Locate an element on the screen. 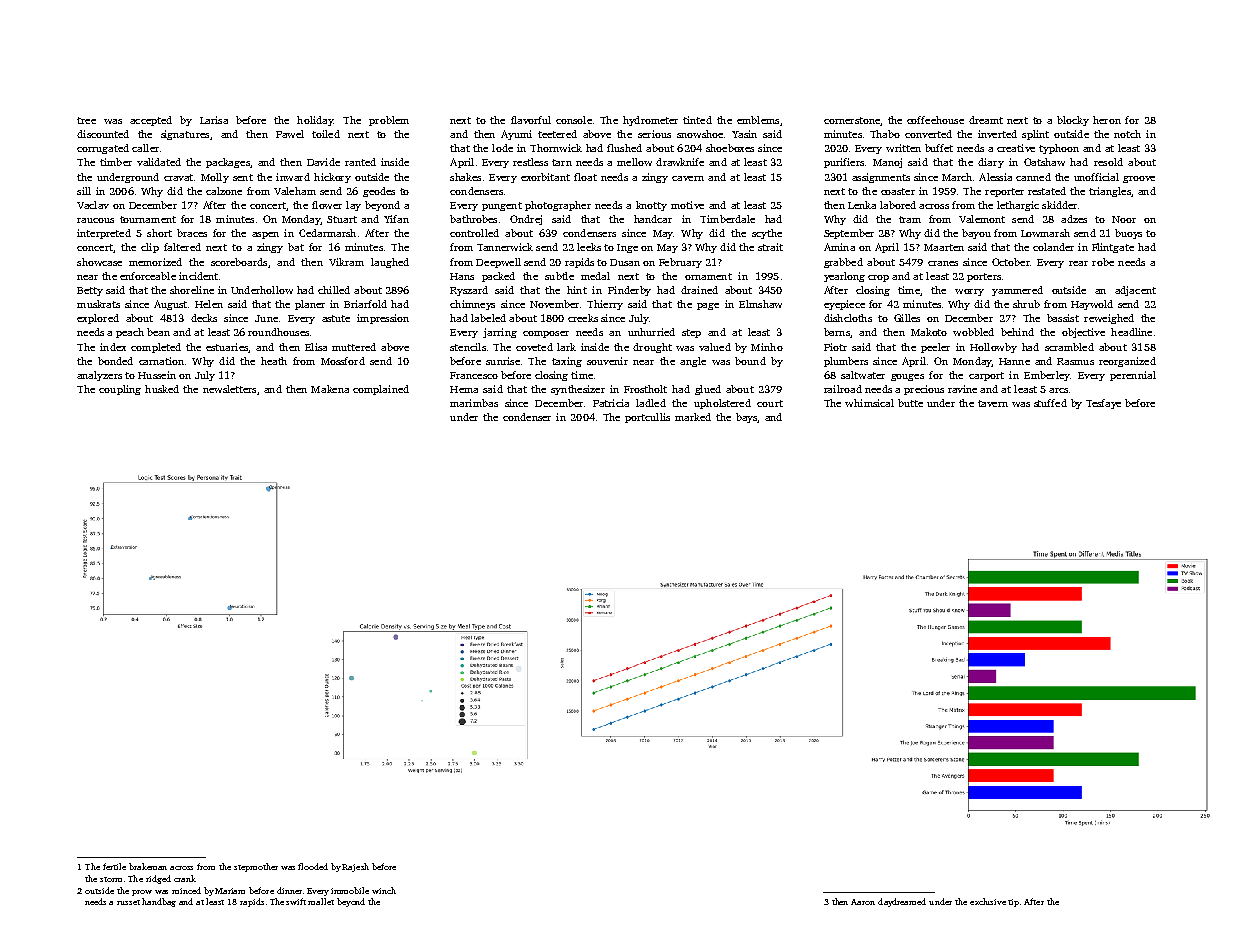  winch is located at coordinates (384, 890).
